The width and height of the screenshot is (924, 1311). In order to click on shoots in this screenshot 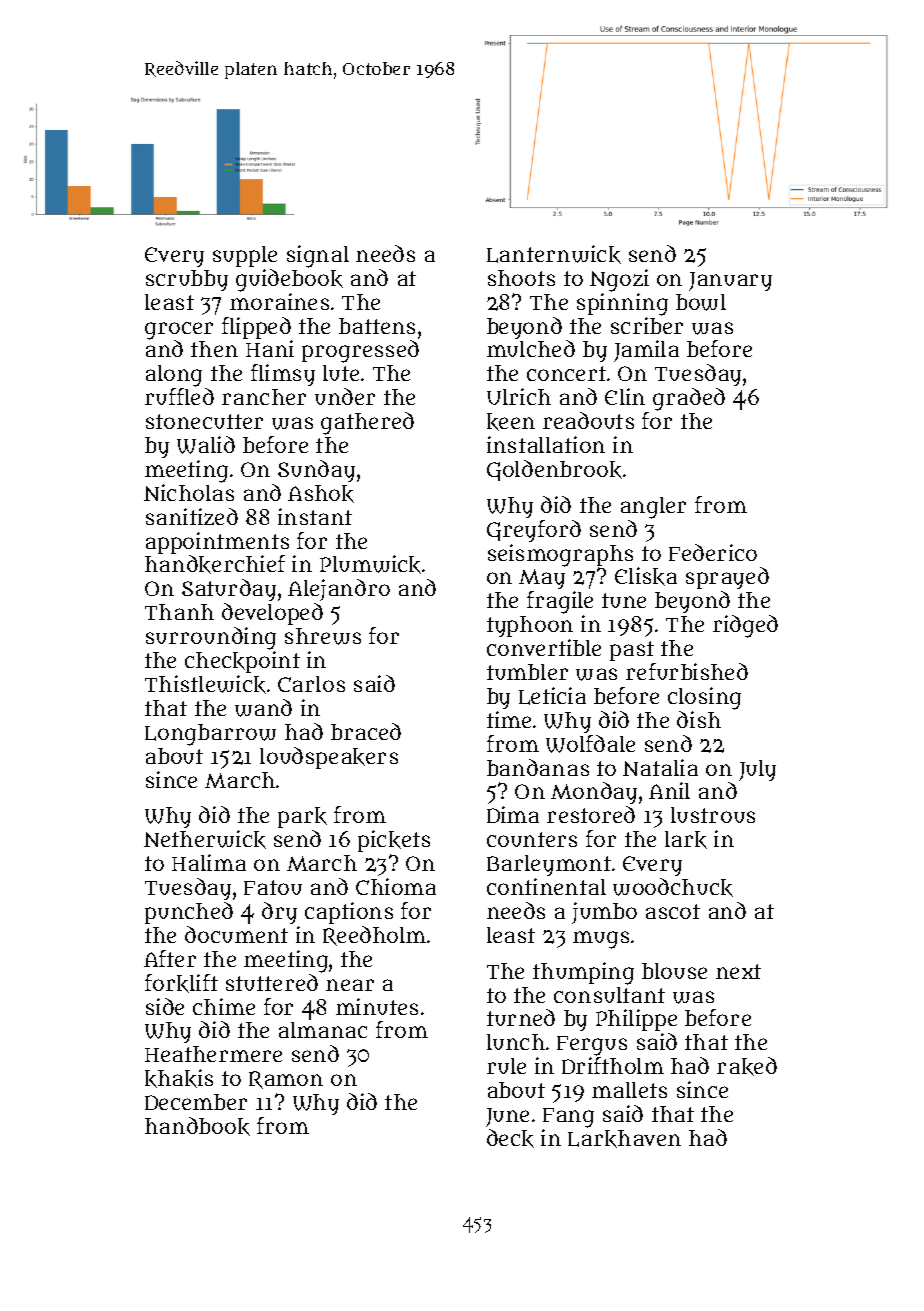, I will do `click(521, 278)`.
